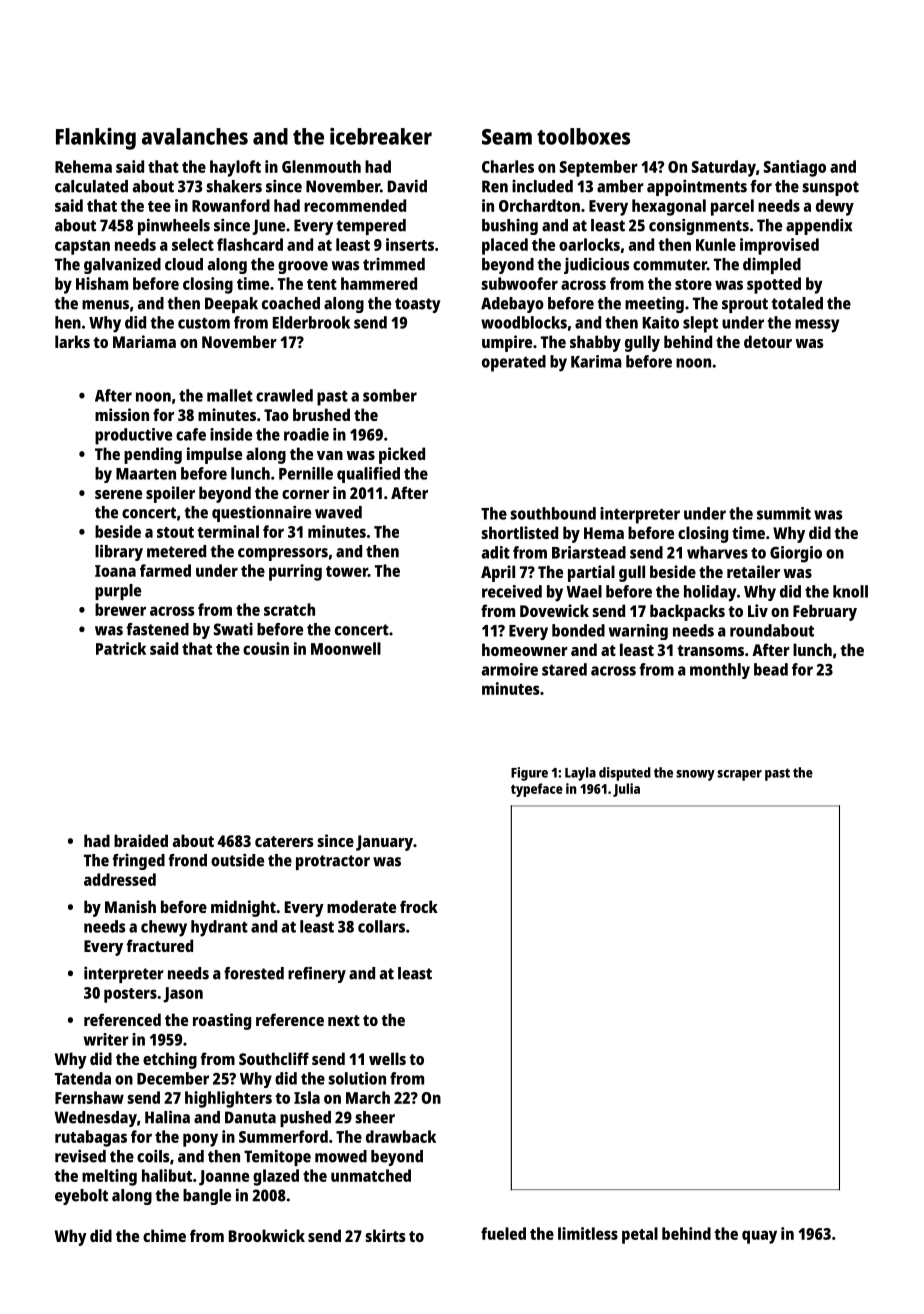 This screenshot has height=1314, width=924. I want to click on braided, so click(141, 840).
